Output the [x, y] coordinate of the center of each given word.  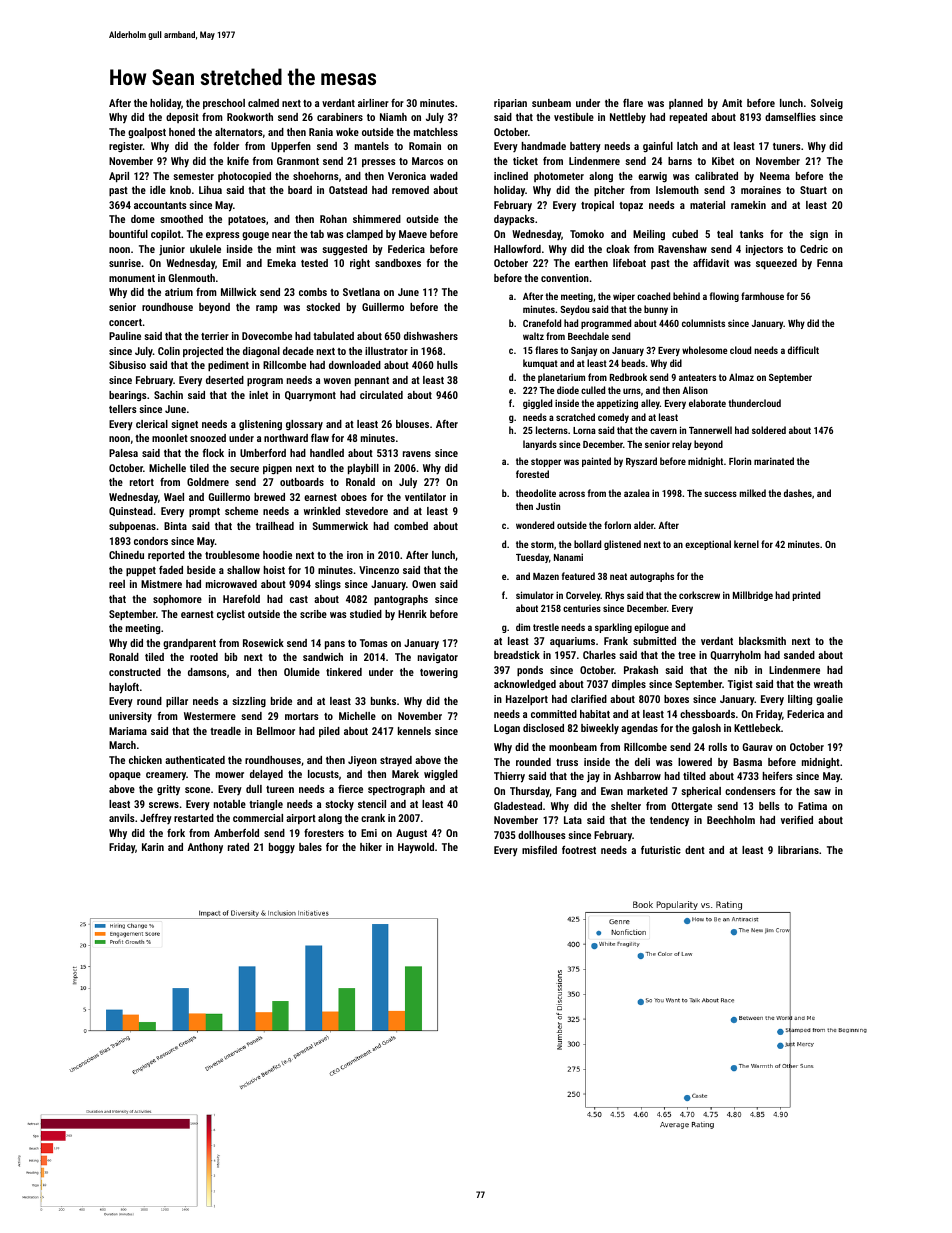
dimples [629, 685]
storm [542, 544]
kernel [746, 544]
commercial [258, 818]
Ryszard [641, 462]
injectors [764, 250]
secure [244, 469]
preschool [224, 104]
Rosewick [263, 643]
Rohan [333, 219]
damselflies [790, 116]
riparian [510, 104]
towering [439, 673]
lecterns [552, 430]
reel [117, 584]
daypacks [514, 220]
